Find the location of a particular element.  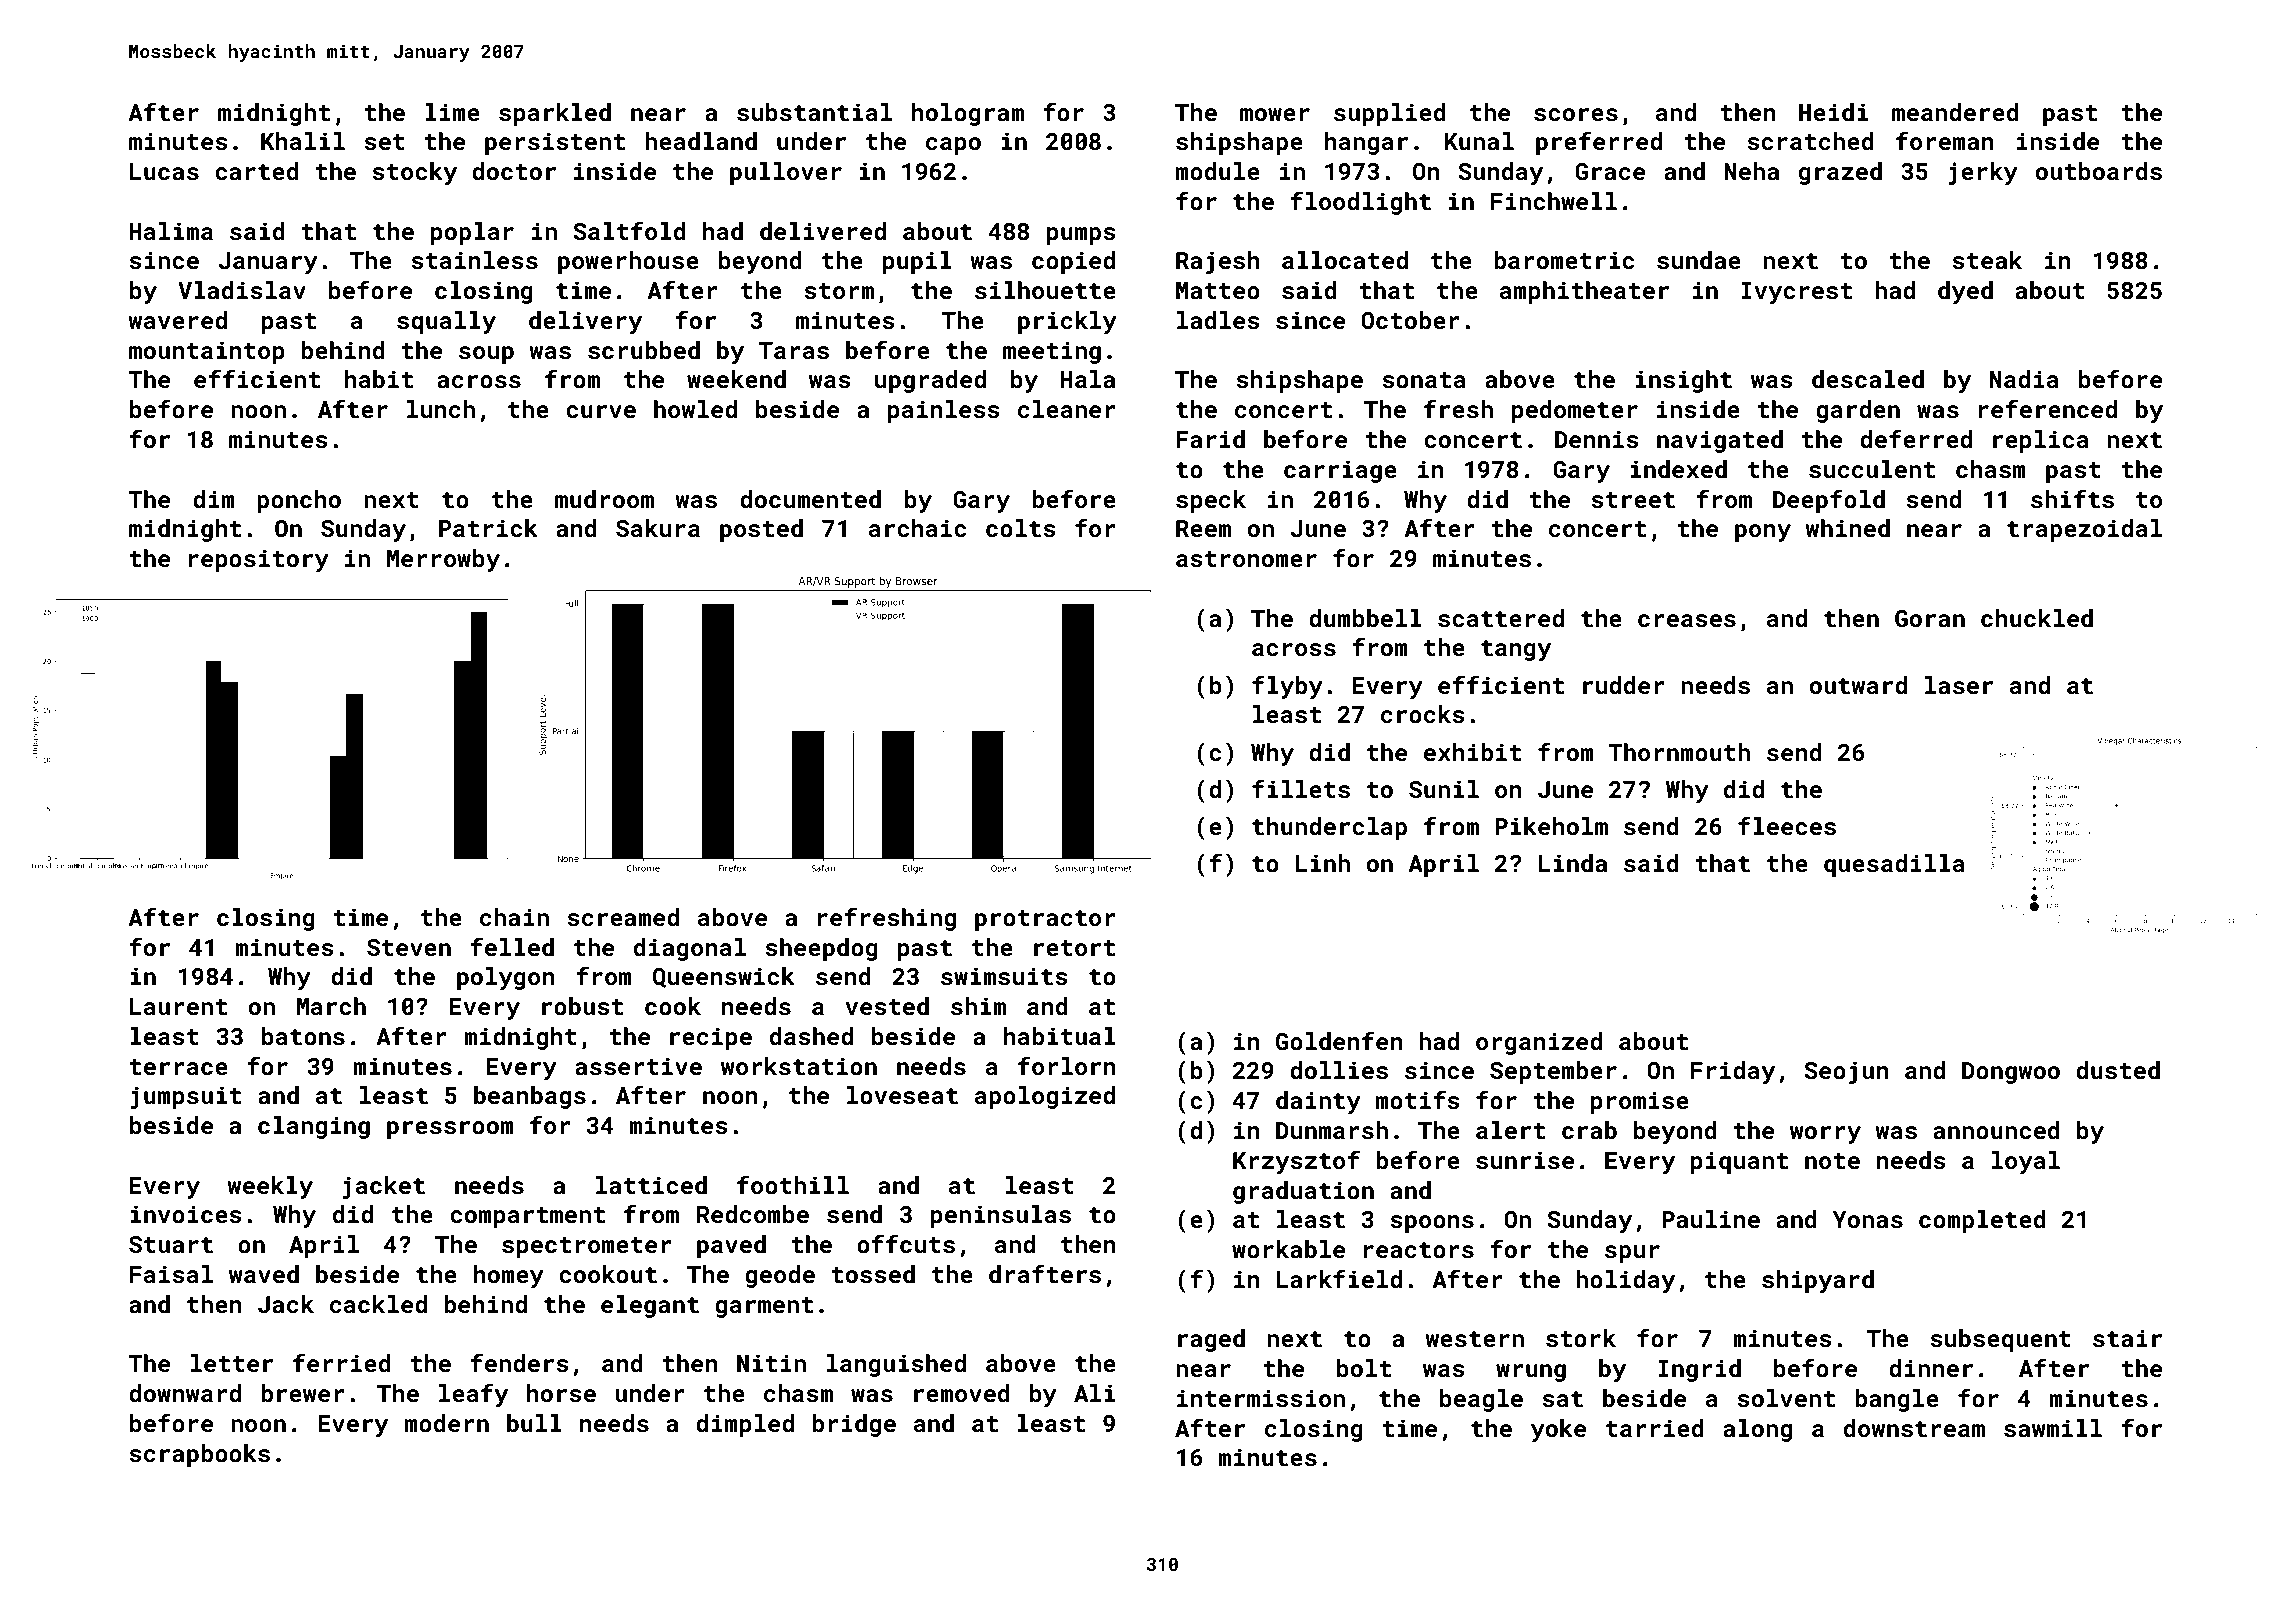

astronomer is located at coordinates (1246, 559).
